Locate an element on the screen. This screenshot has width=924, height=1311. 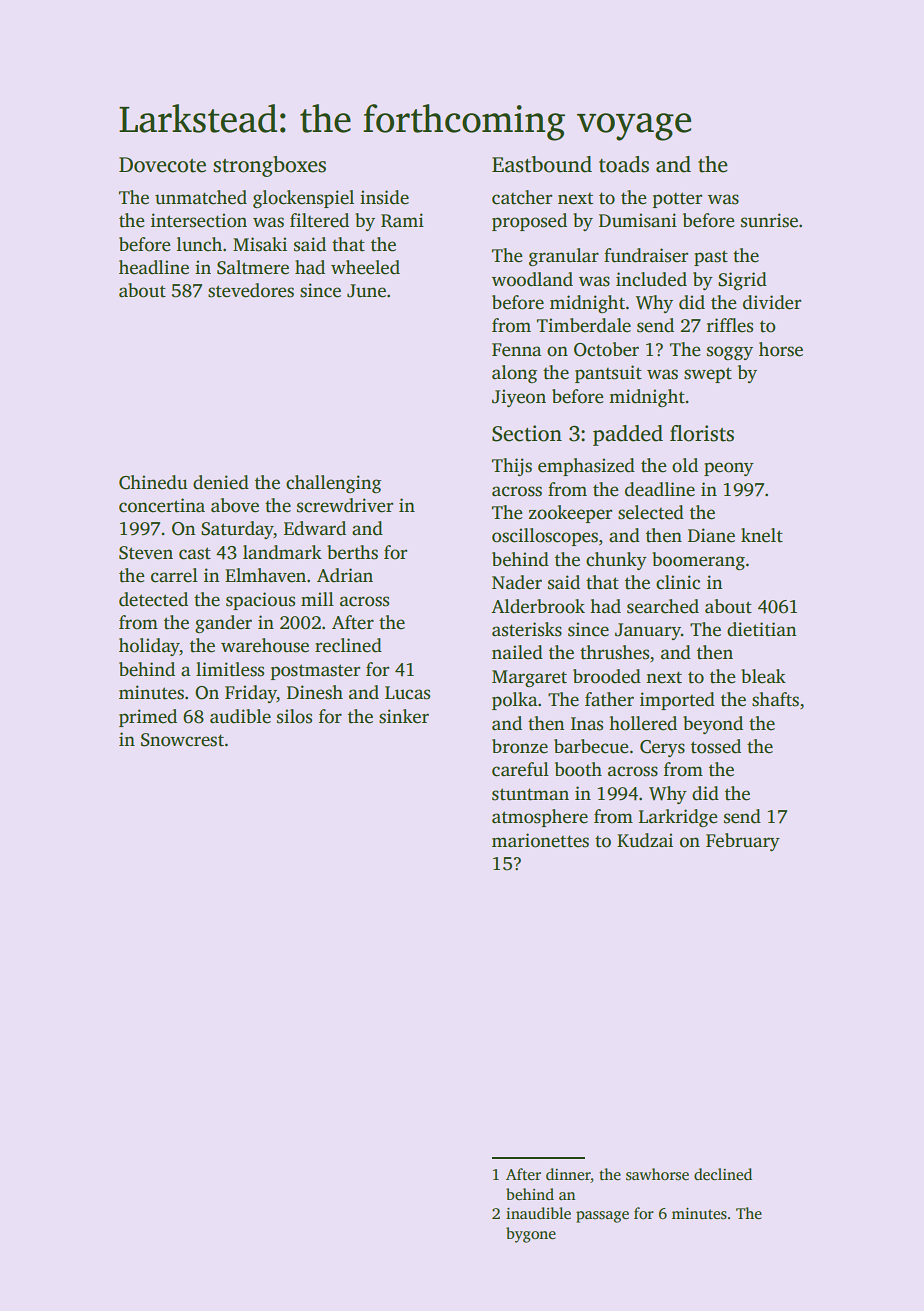
primed is located at coordinates (148, 718).
